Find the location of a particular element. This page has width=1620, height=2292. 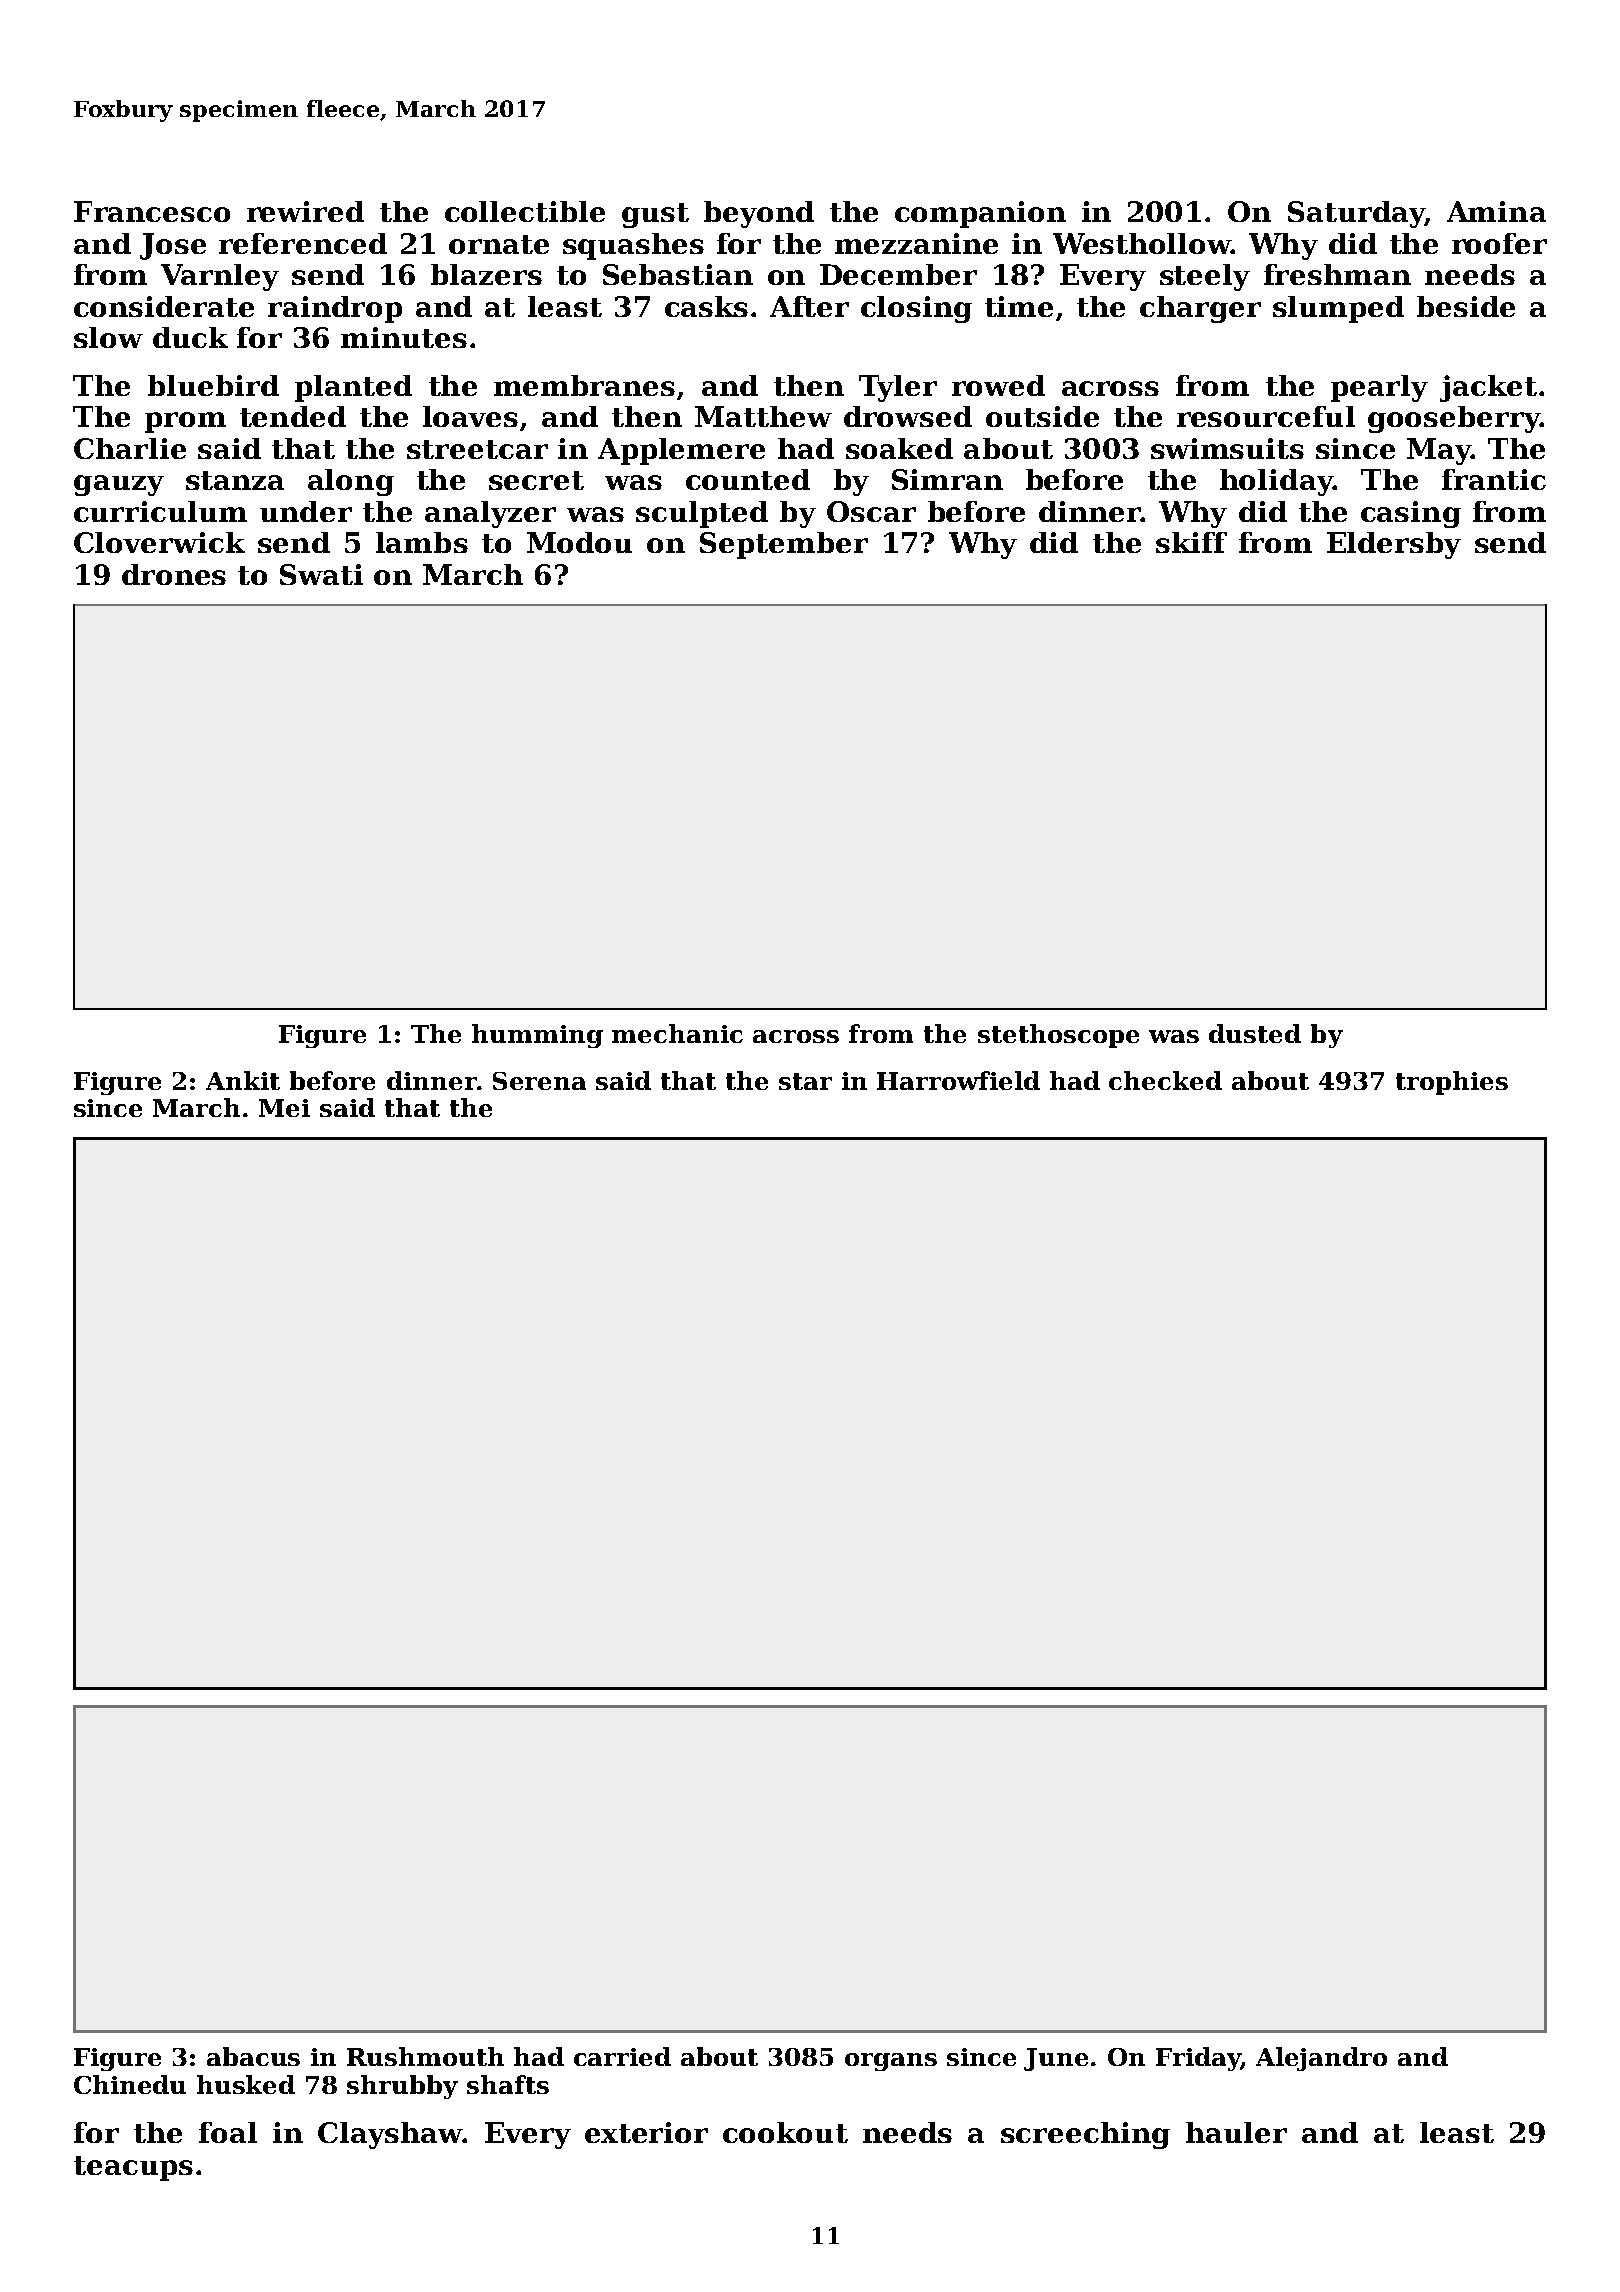

hauler is located at coordinates (1236, 2132).
